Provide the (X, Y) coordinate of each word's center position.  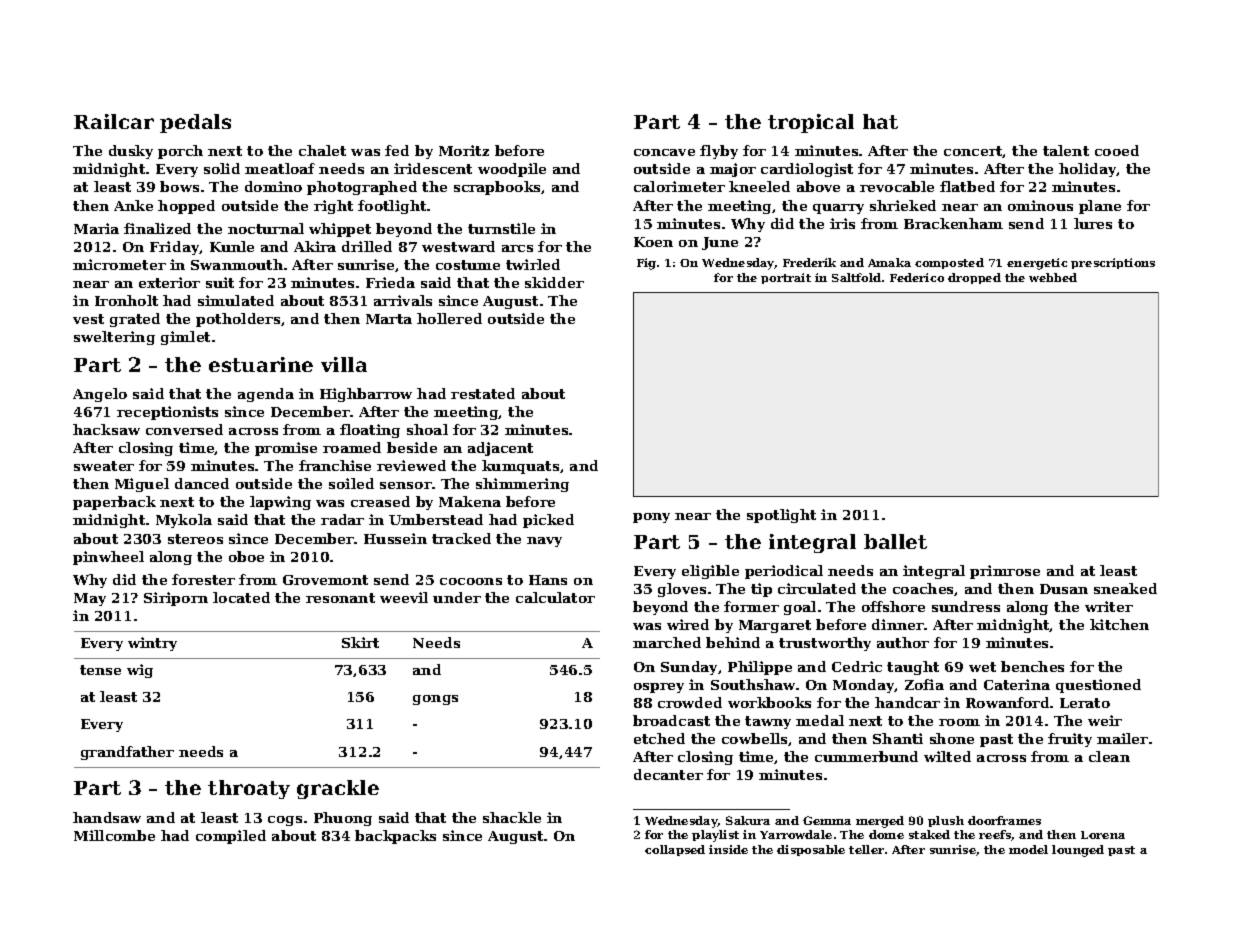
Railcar (114, 121)
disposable (811, 850)
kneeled (759, 186)
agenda (266, 395)
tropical (811, 123)
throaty (249, 789)
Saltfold (856, 277)
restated (483, 393)
